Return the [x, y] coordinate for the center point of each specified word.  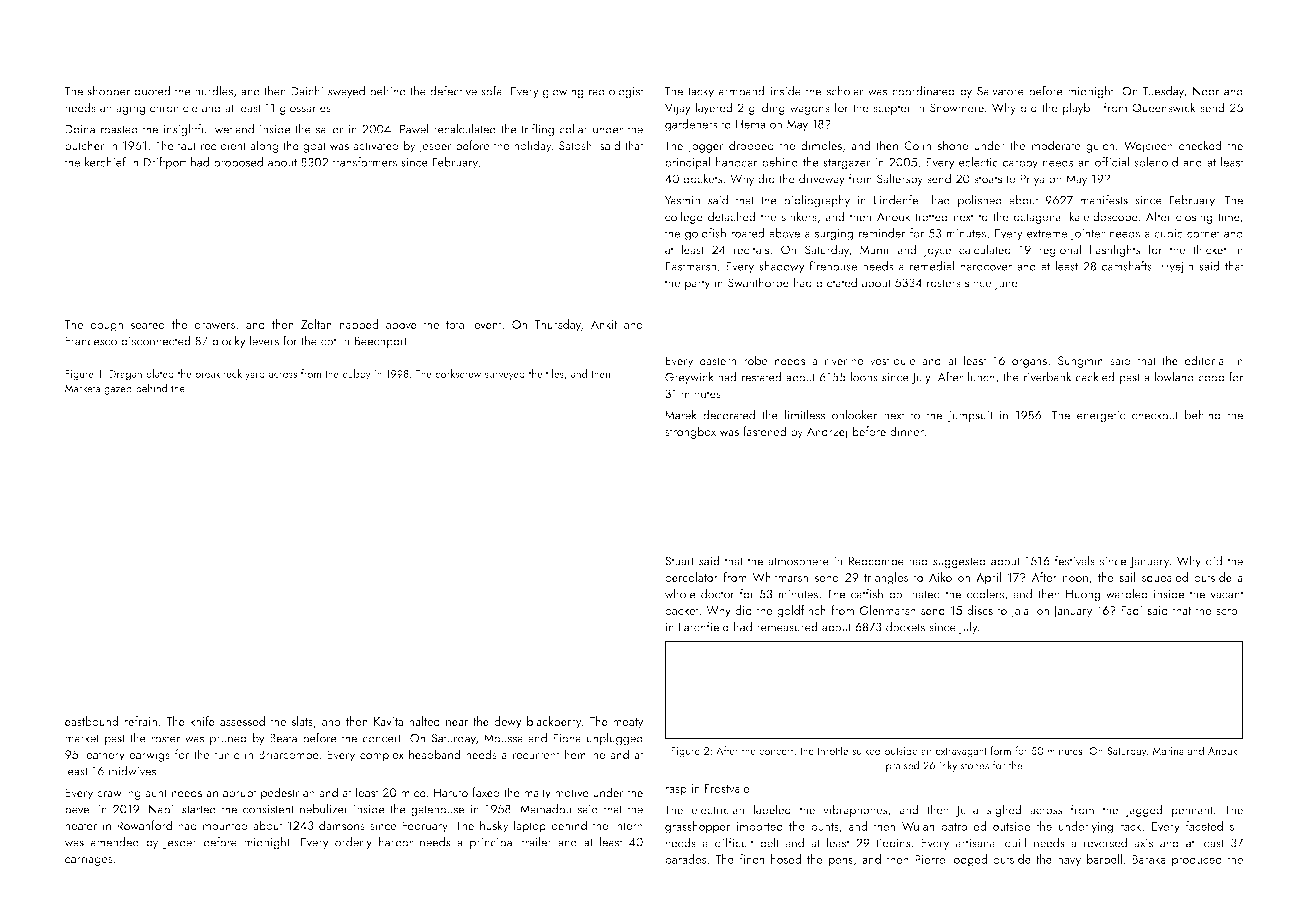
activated [376, 145]
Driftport [165, 163]
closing [1194, 217]
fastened [764, 431]
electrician [717, 809]
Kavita [388, 721]
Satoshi [577, 145]
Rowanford [144, 825]
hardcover [986, 266]
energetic [1101, 417]
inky [948, 766]
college [684, 217]
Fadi [1131, 610]
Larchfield [704, 626]
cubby [357, 374]
